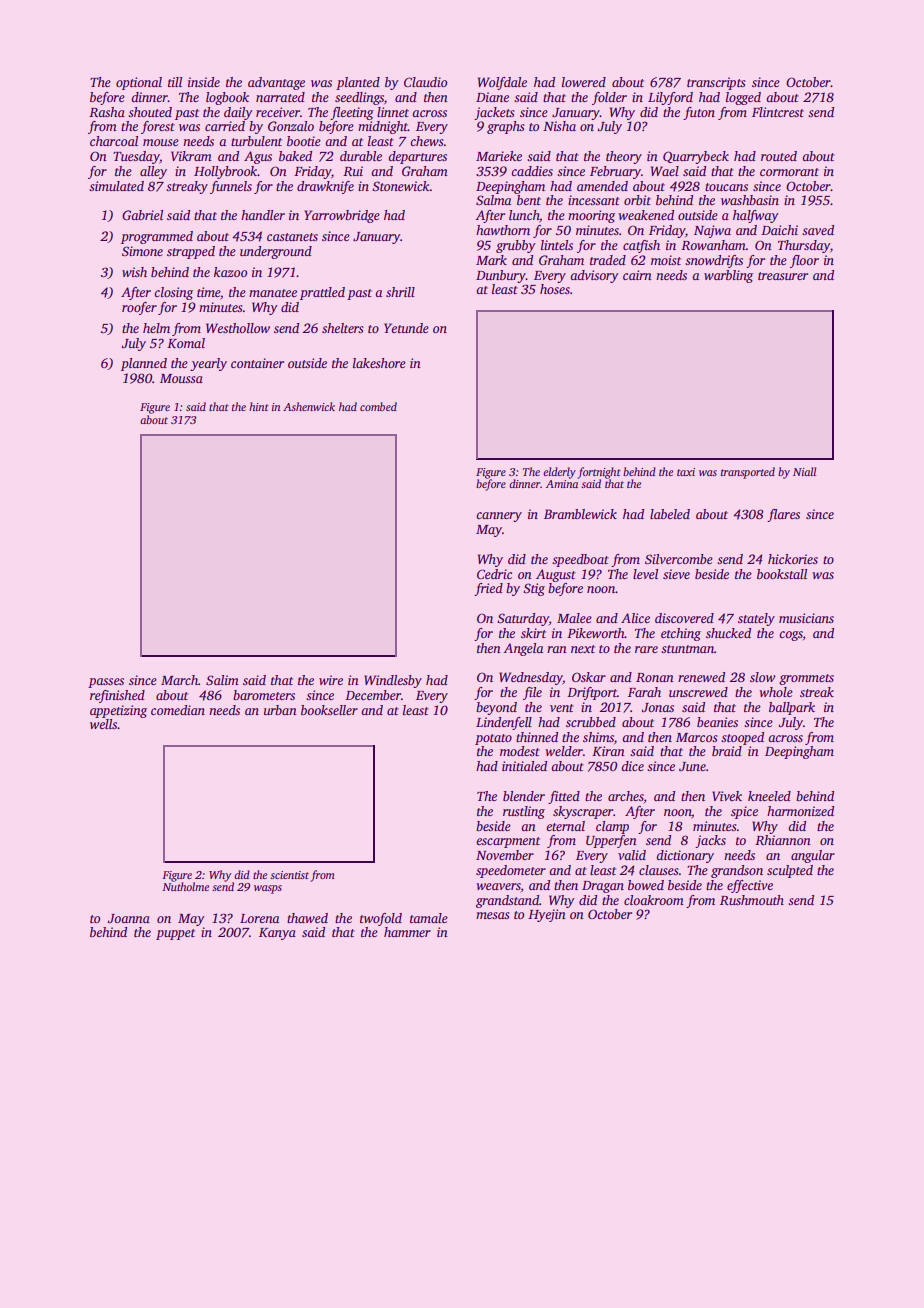 The width and height of the screenshot is (924, 1308). What do you see at coordinates (259, 918) in the screenshot?
I see `Lorena` at bounding box center [259, 918].
